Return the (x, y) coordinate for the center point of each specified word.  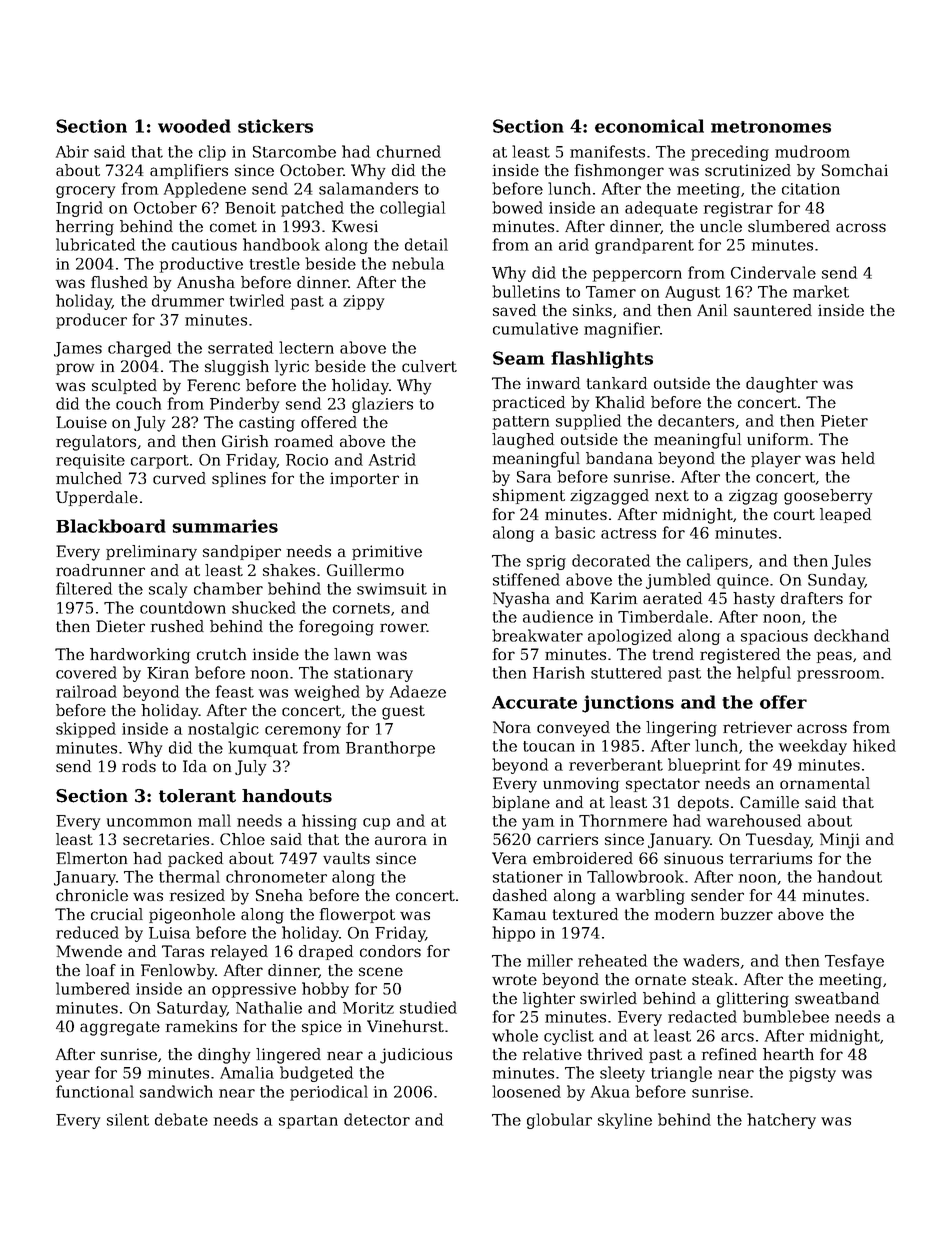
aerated (672, 598)
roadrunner (100, 570)
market (821, 291)
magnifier (622, 330)
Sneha (279, 895)
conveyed (573, 729)
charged (139, 349)
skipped (86, 730)
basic (575, 532)
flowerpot (357, 915)
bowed (517, 207)
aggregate (120, 1028)
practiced (529, 403)
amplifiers (189, 171)
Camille (769, 802)
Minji (839, 841)
